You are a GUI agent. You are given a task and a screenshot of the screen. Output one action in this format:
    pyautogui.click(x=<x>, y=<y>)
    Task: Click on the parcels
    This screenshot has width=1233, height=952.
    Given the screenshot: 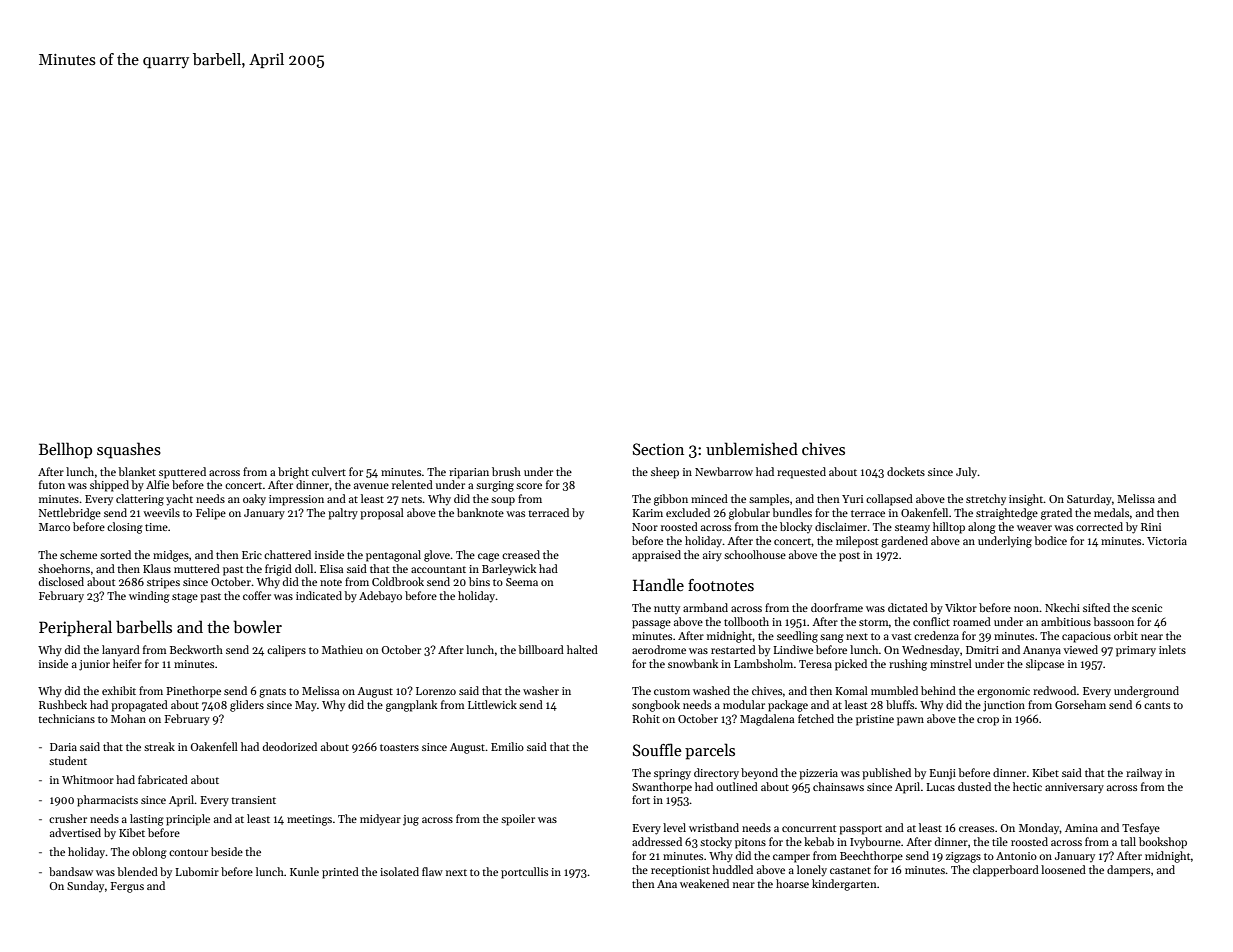 What is the action you would take?
    pyautogui.click(x=710, y=751)
